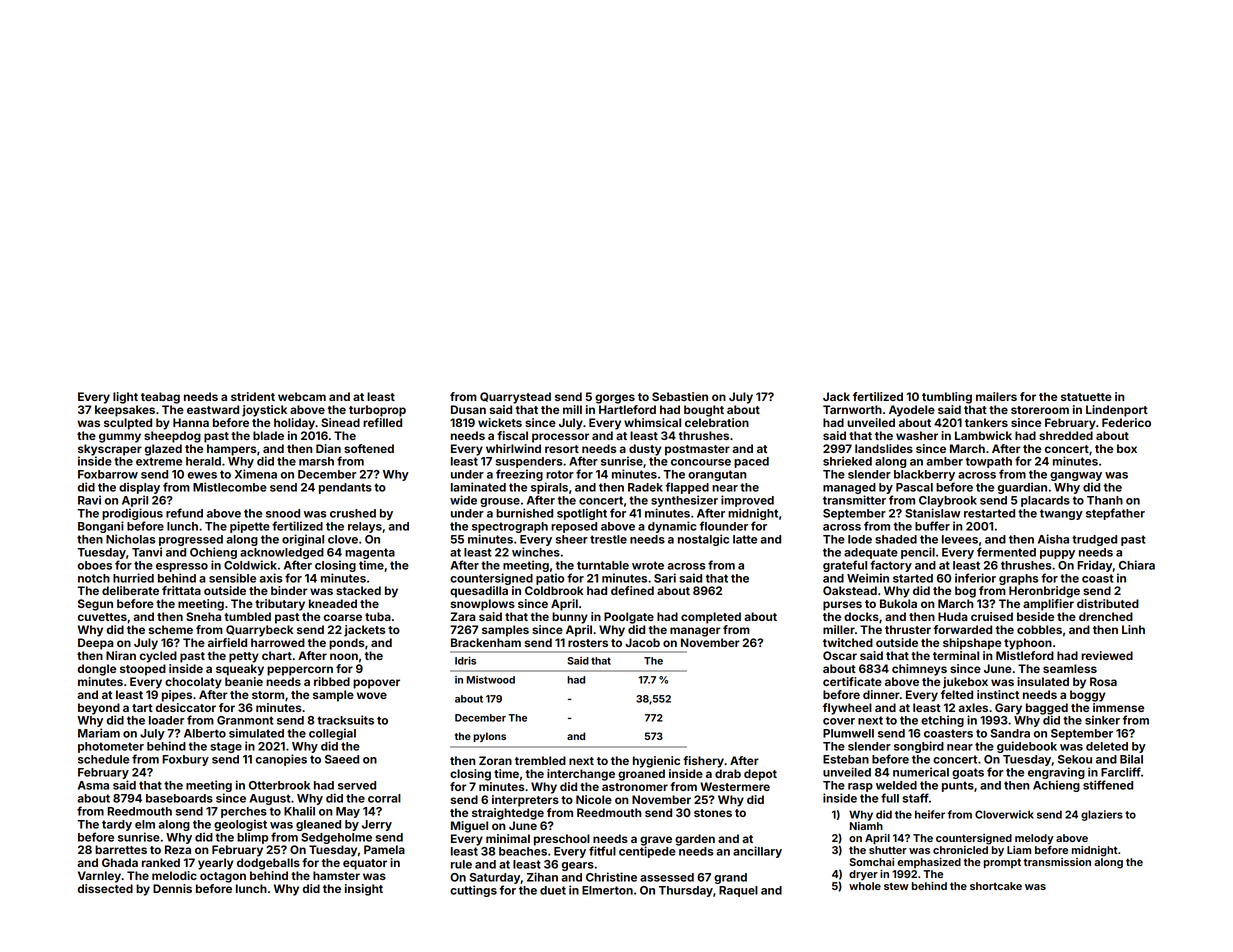 This document has height=952, width=1233. I want to click on Raquel, so click(738, 891).
